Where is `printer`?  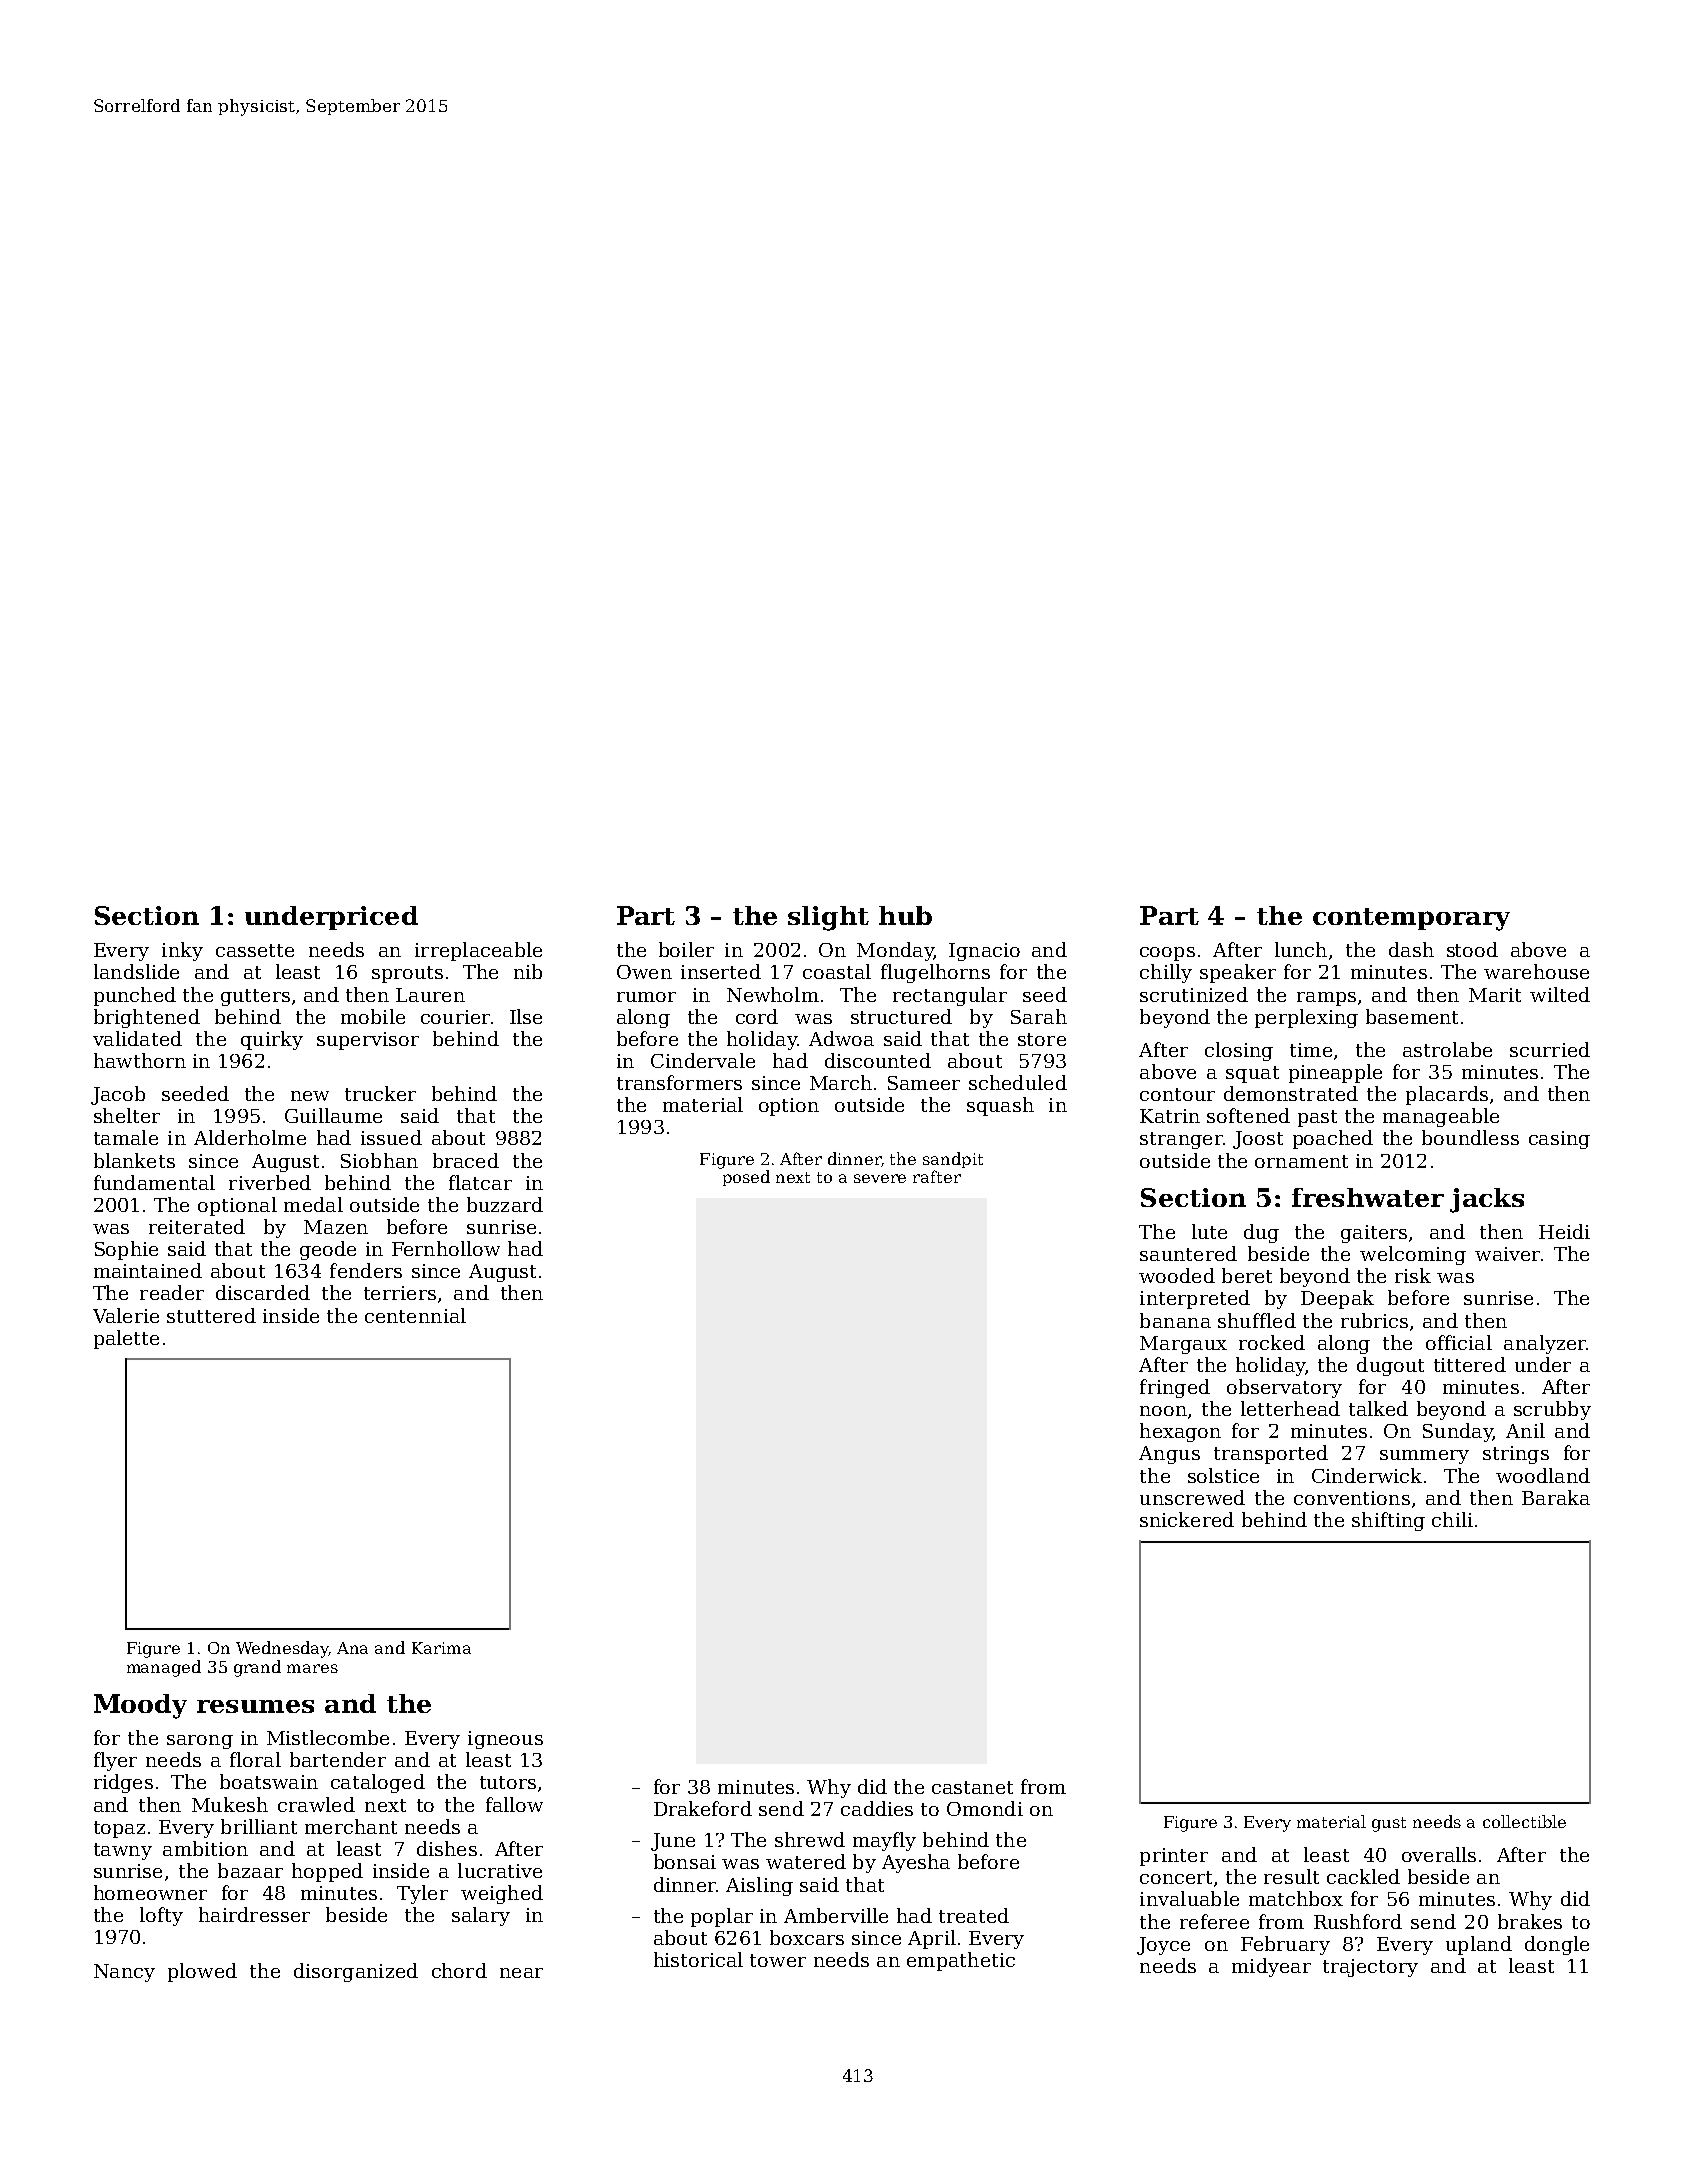
printer is located at coordinates (1174, 1857).
